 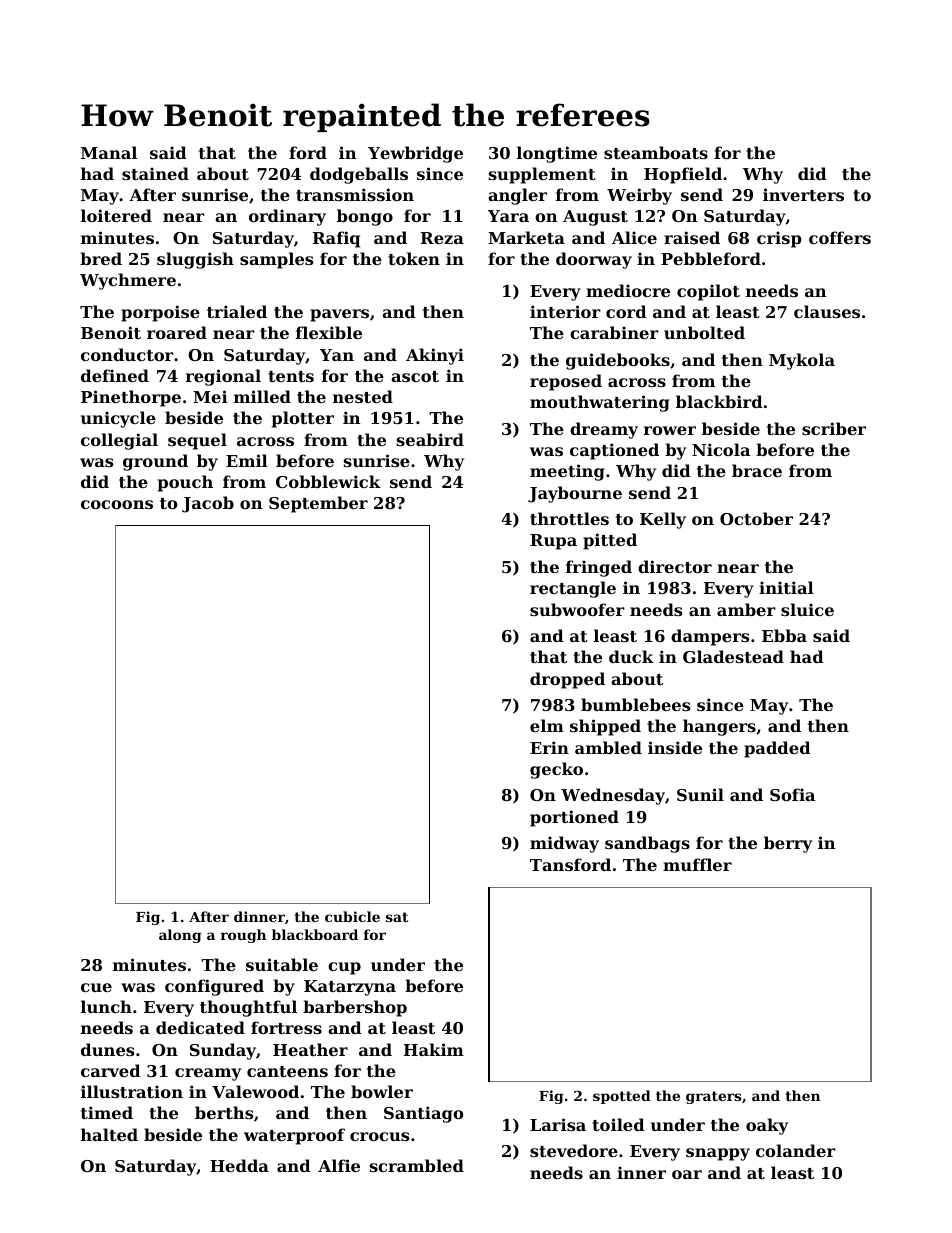 What do you see at coordinates (117, 504) in the screenshot?
I see `cocoons` at bounding box center [117, 504].
